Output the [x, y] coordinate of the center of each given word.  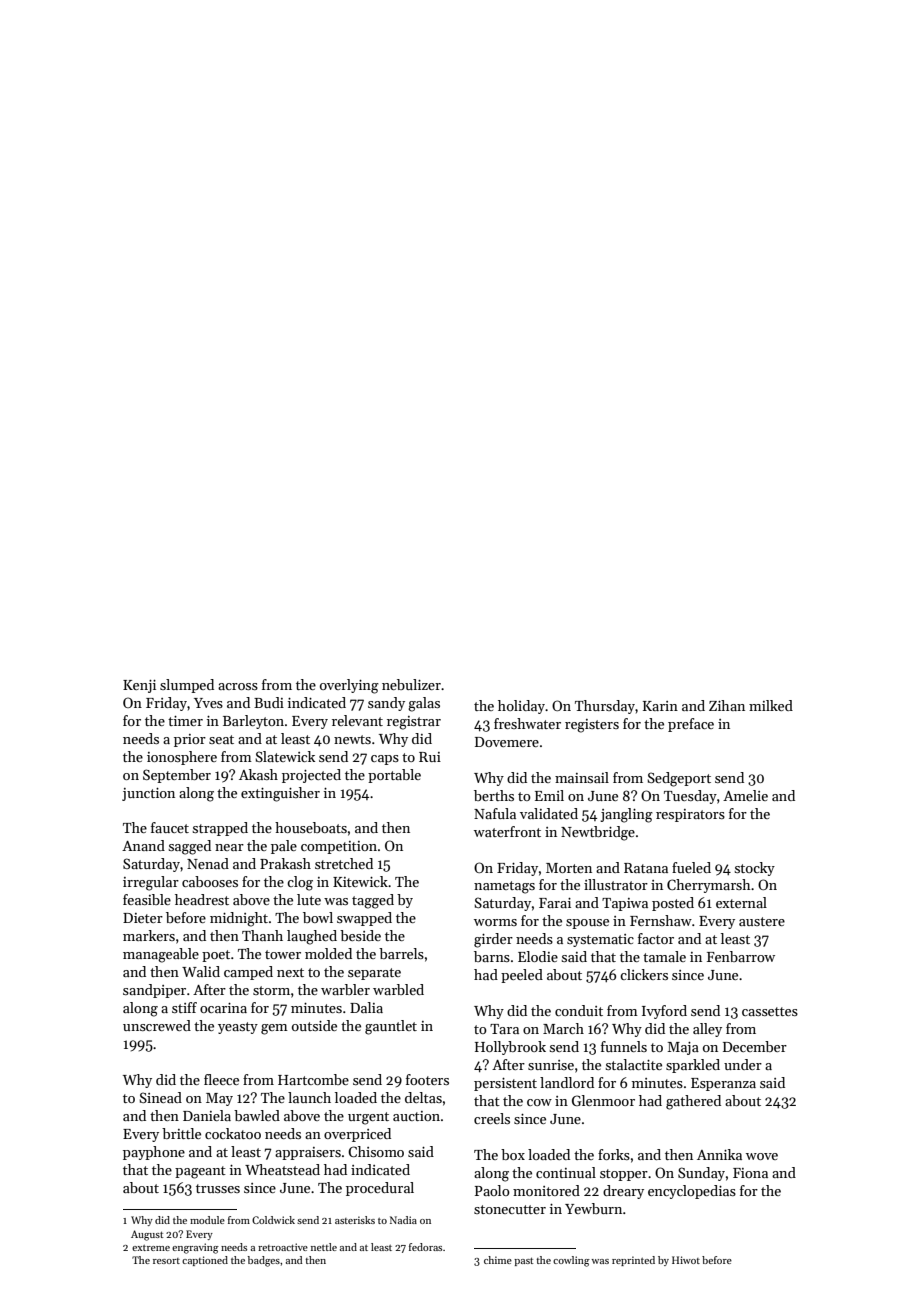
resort [166, 1261]
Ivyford [664, 1012]
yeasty [238, 1028]
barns [492, 956]
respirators [690, 815]
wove [762, 1156]
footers [427, 1079]
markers [149, 935]
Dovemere [507, 742]
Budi [269, 702]
